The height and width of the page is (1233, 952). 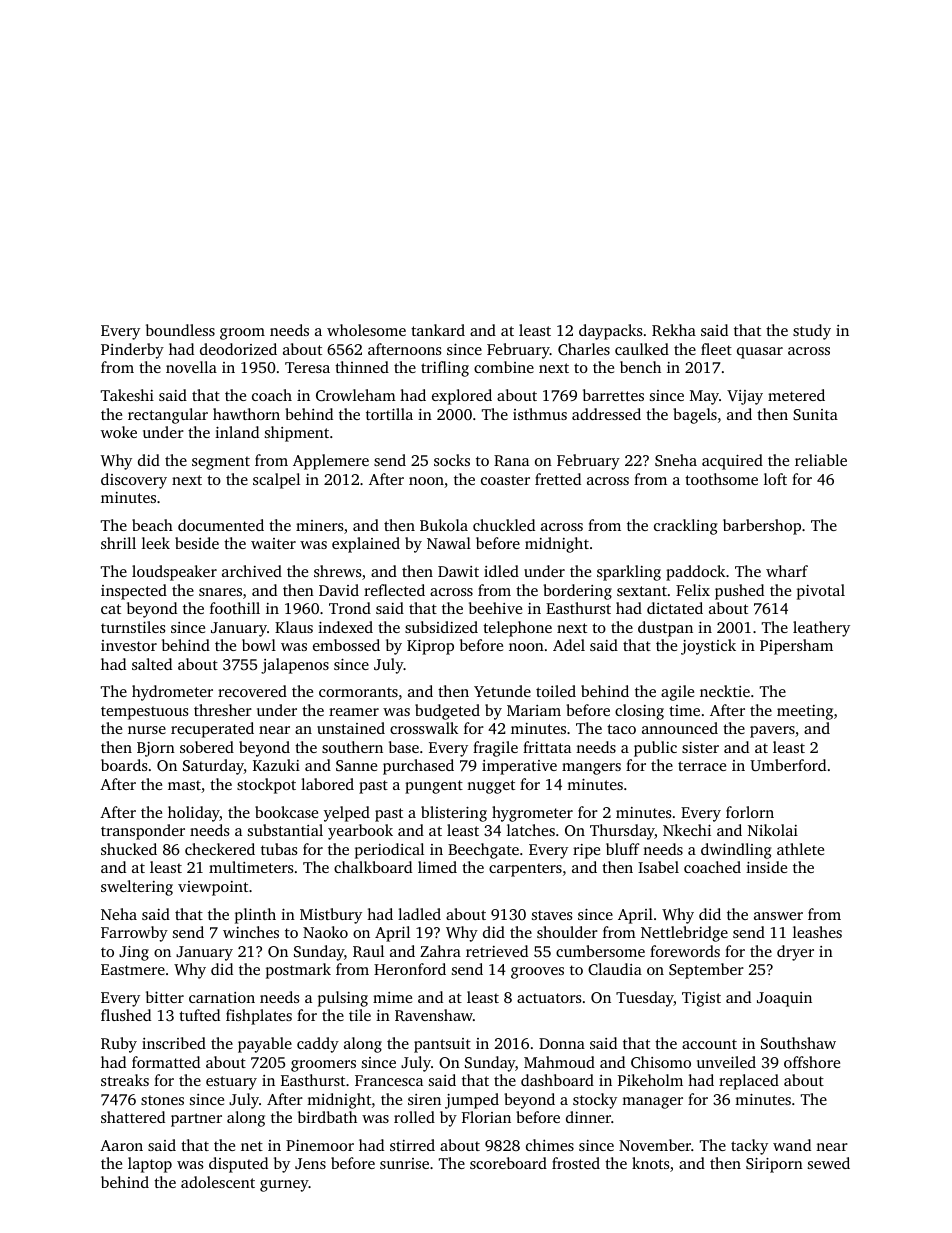 I want to click on acquired, so click(x=732, y=462).
